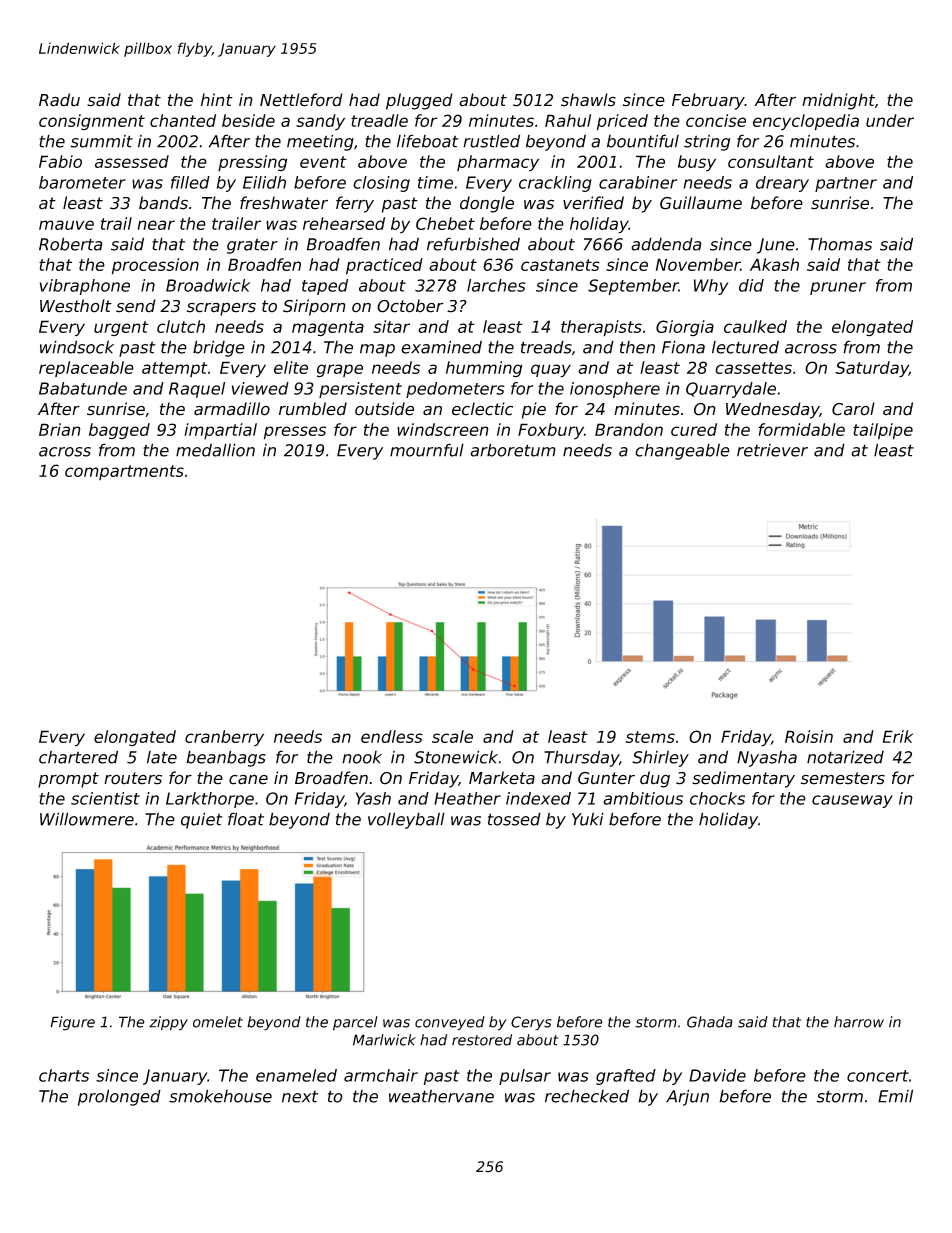  I want to click on Roisin, so click(809, 736).
